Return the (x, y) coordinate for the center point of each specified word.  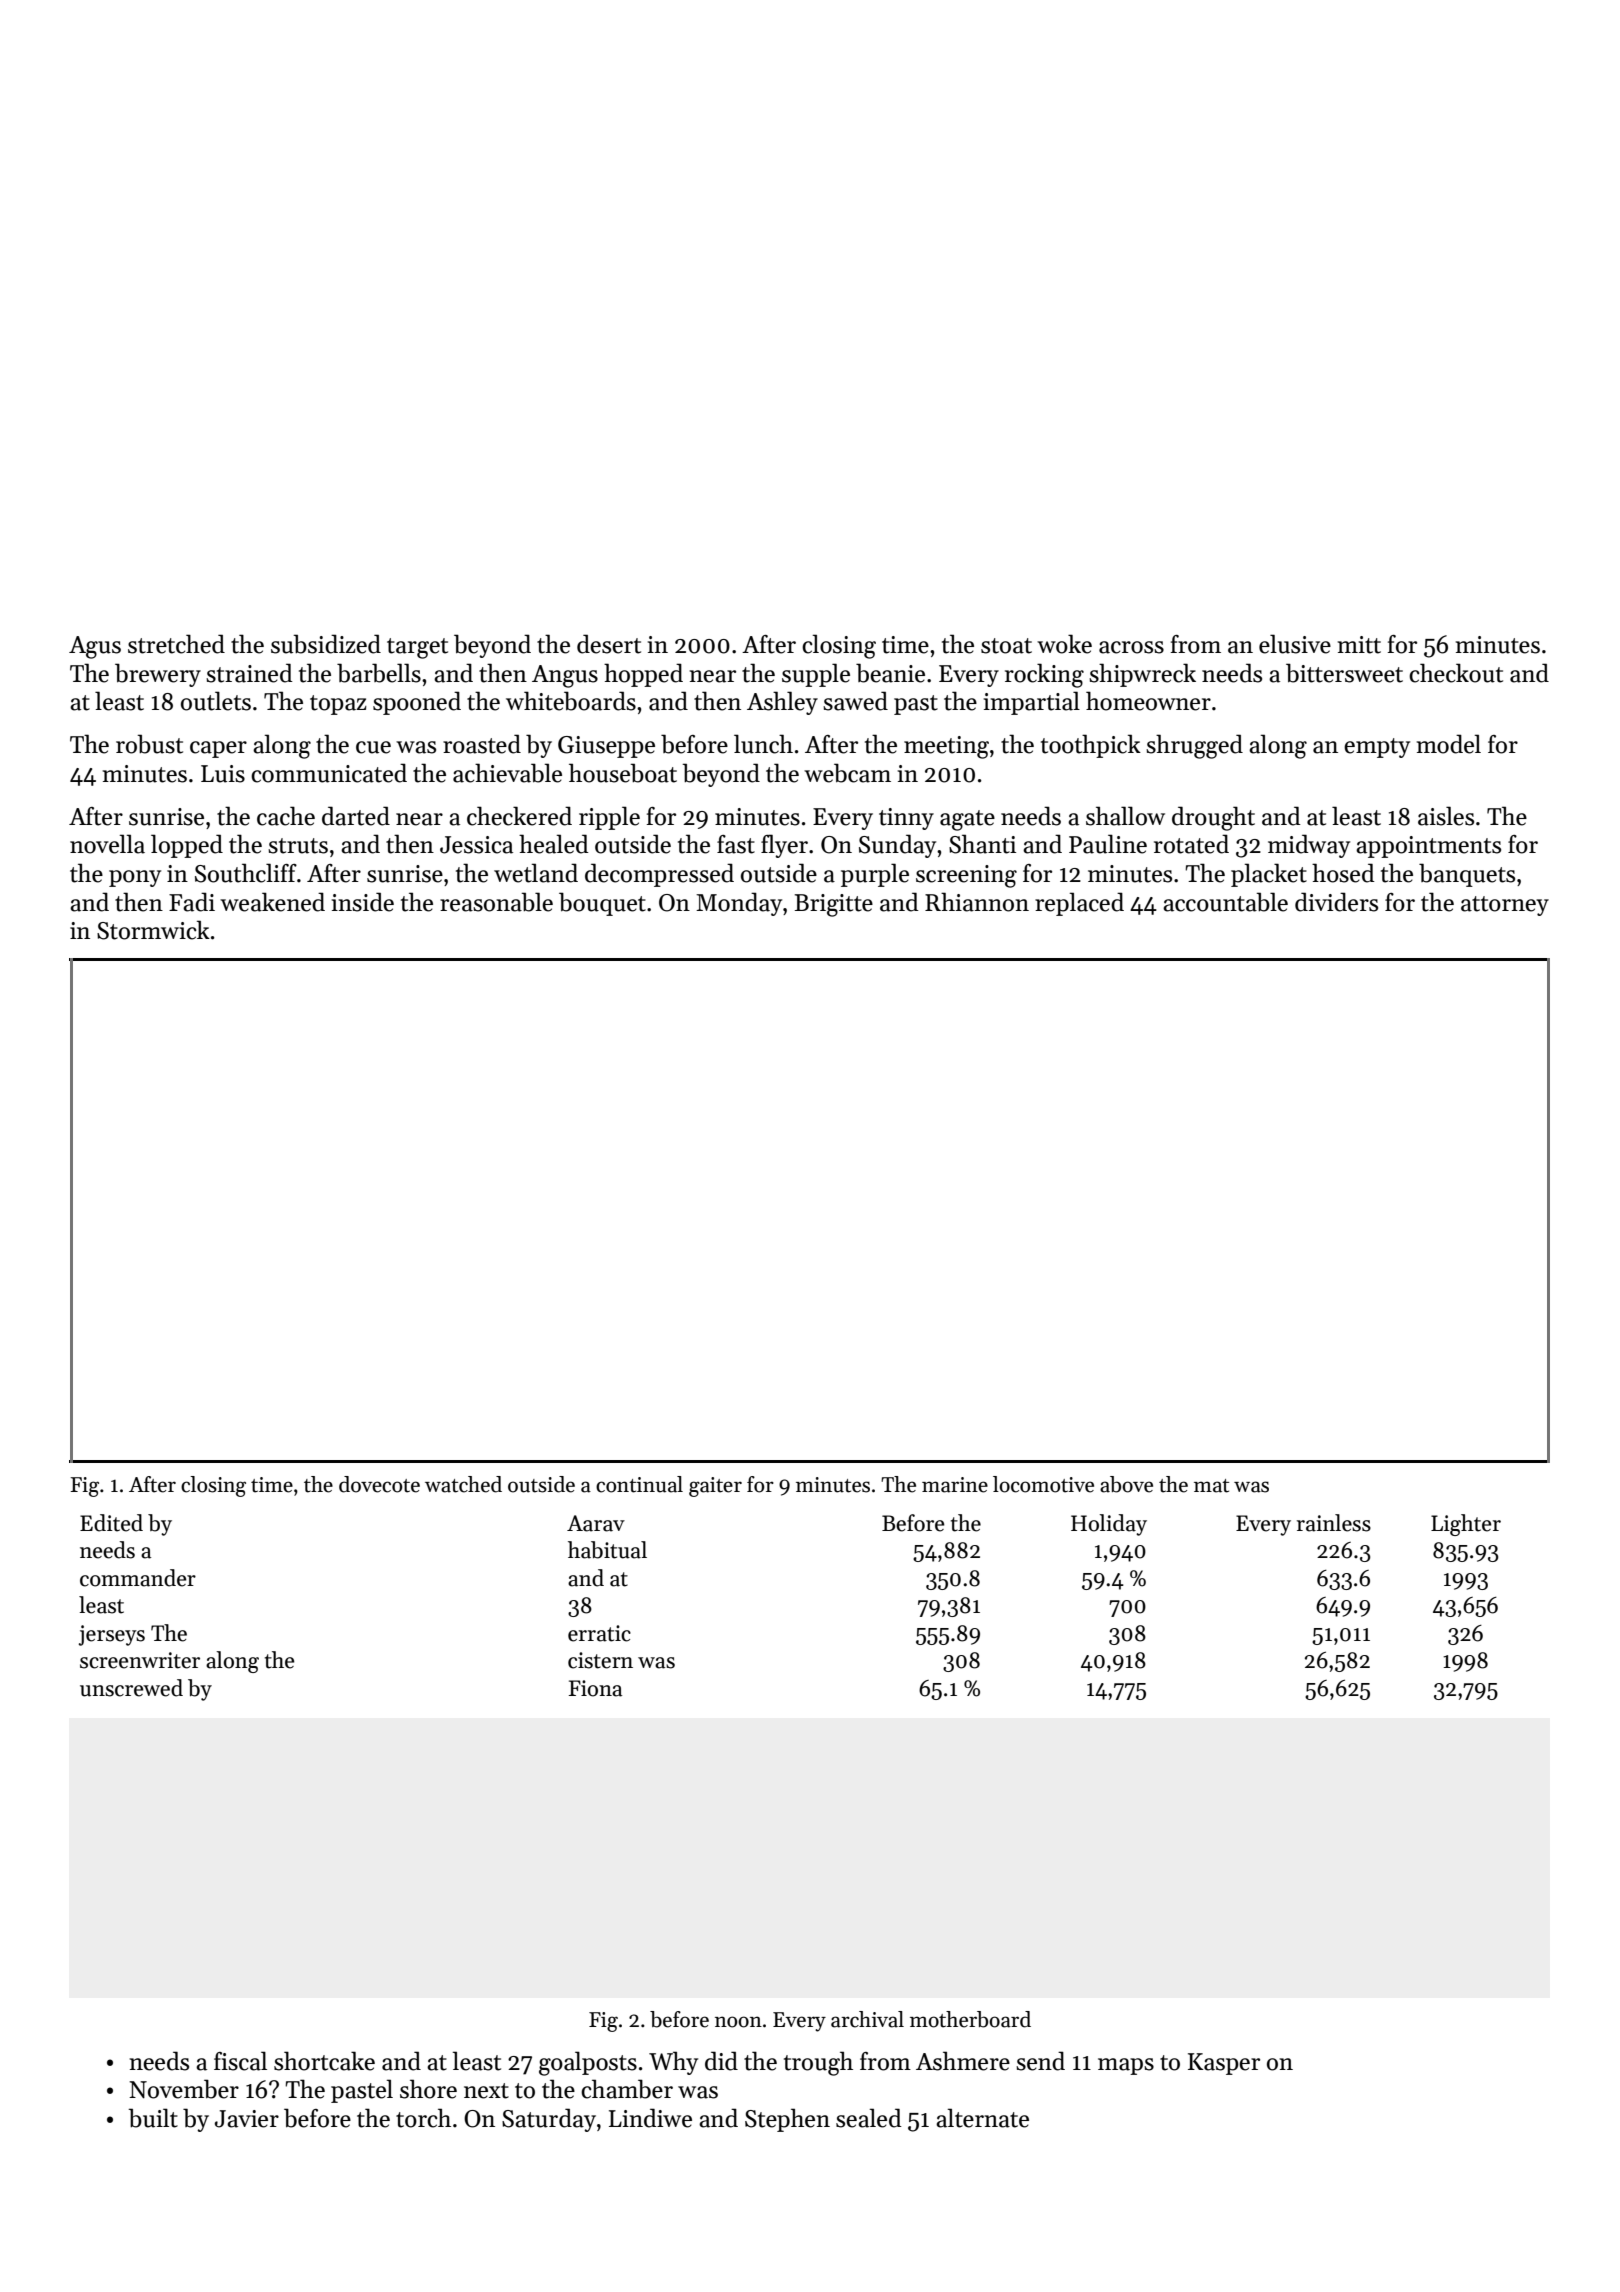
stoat (1006, 646)
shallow (1125, 816)
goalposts (588, 2063)
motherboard (970, 2019)
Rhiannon (977, 902)
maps (1126, 2066)
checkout (1456, 673)
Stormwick (153, 930)
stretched (176, 644)
